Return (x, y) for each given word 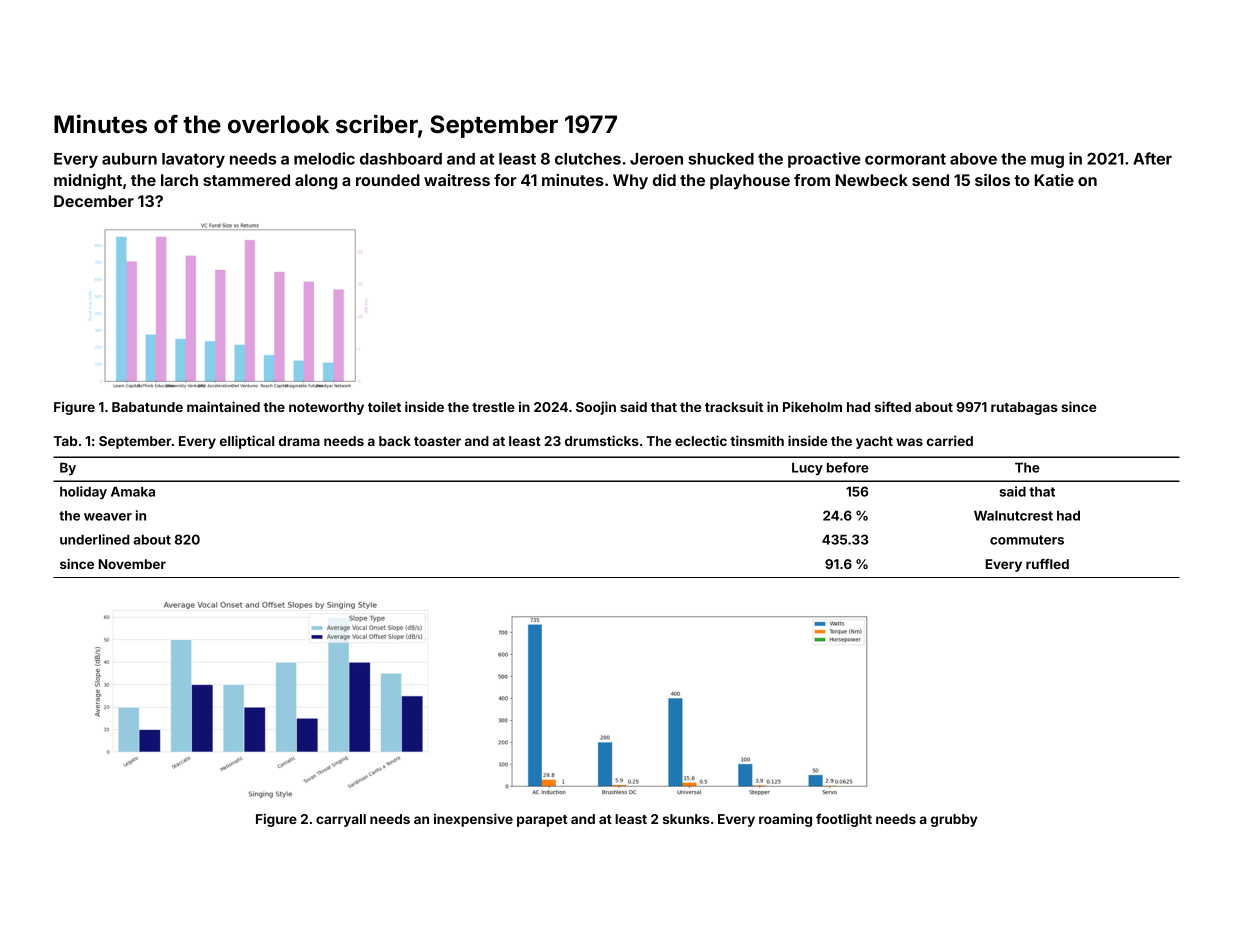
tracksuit (734, 406)
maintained (223, 406)
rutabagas (1024, 408)
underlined (94, 539)
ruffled (1047, 564)
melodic (324, 158)
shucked (721, 159)
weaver (108, 517)
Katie (1054, 180)
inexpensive (473, 820)
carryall (341, 820)
